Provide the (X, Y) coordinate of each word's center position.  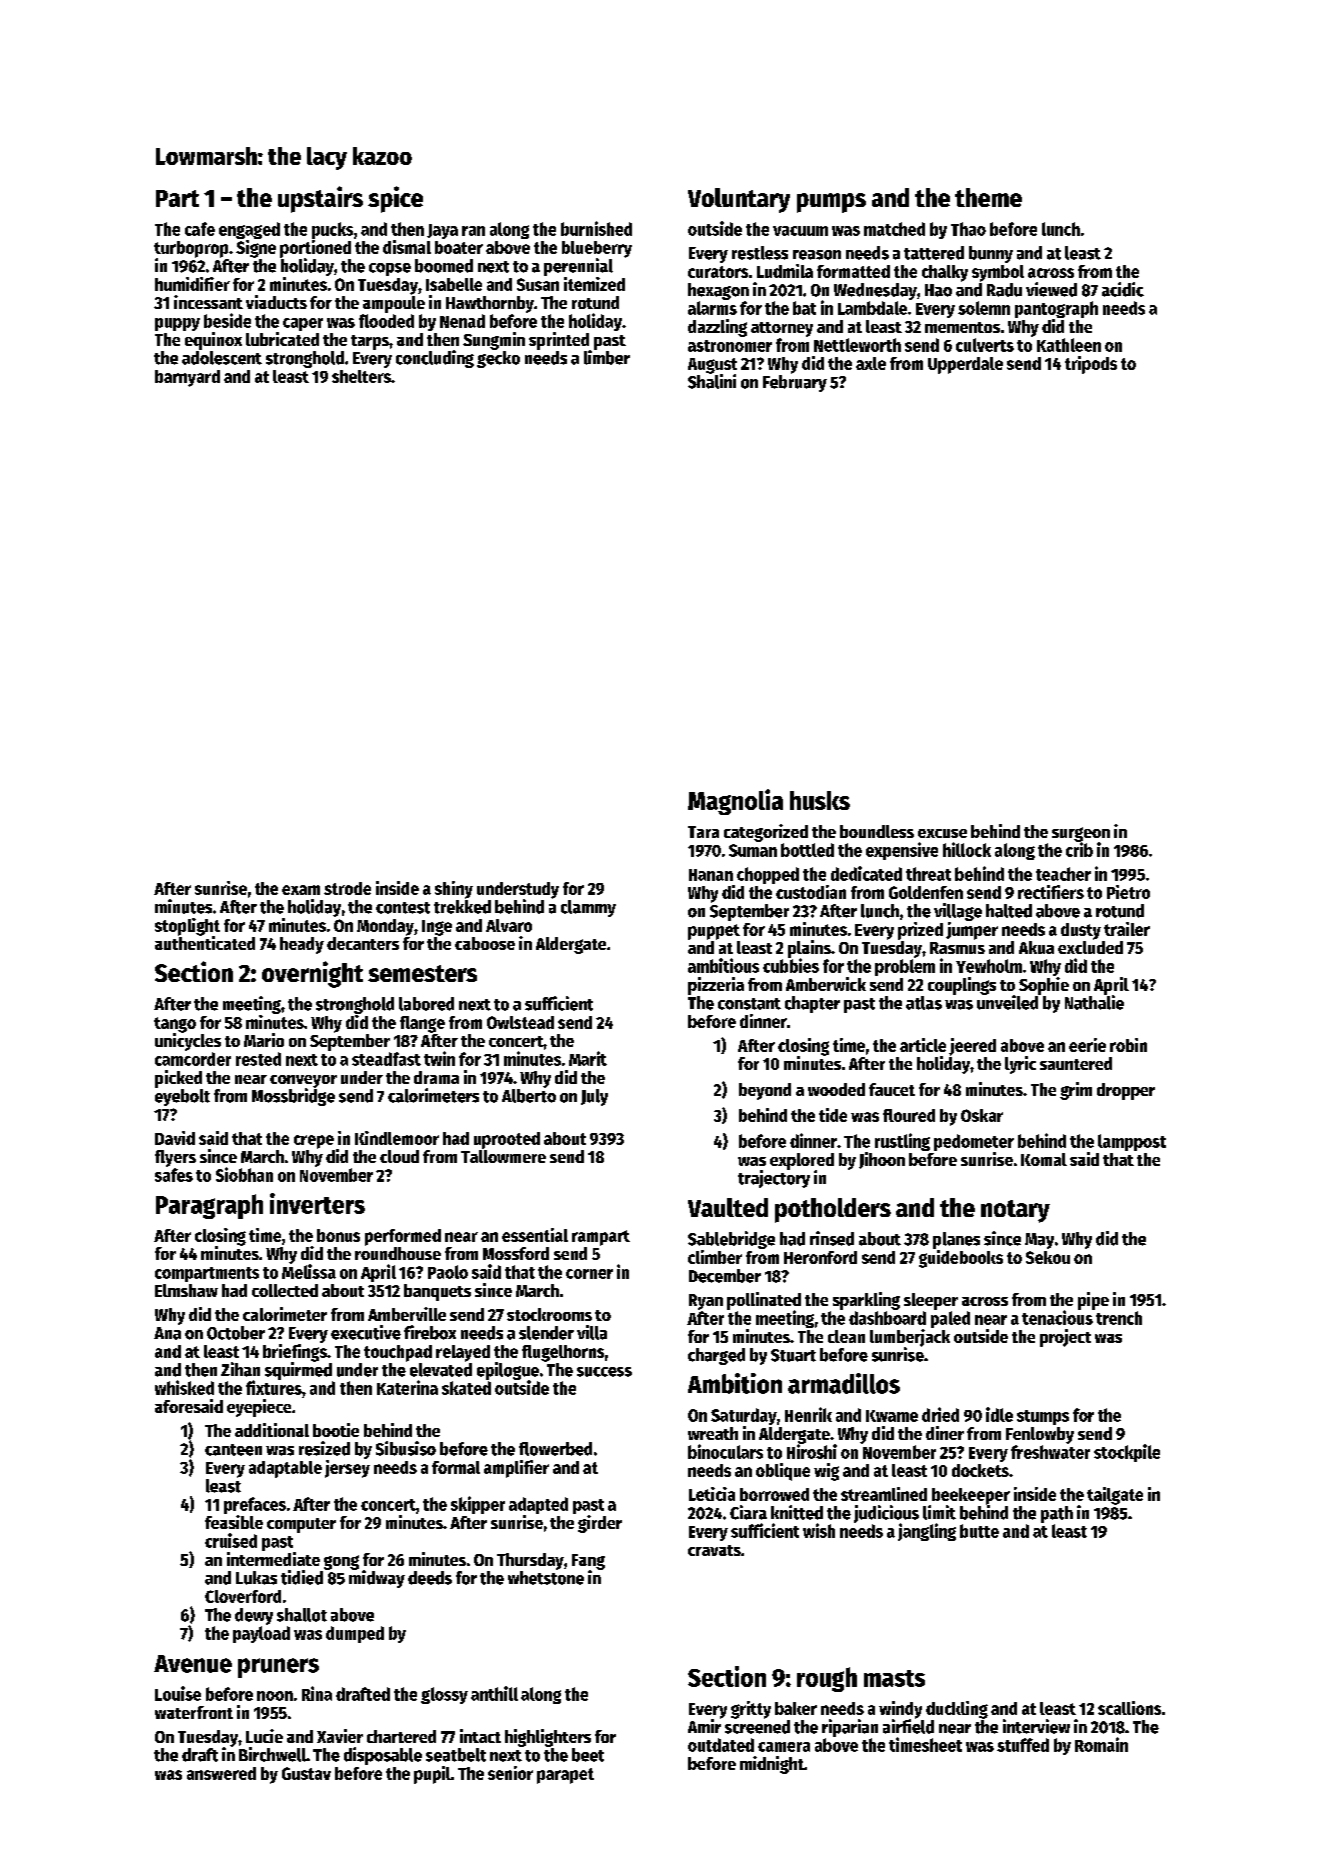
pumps (831, 203)
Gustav (306, 1773)
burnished (596, 228)
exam (301, 890)
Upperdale (965, 365)
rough (827, 1679)
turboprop (191, 249)
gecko (498, 359)
